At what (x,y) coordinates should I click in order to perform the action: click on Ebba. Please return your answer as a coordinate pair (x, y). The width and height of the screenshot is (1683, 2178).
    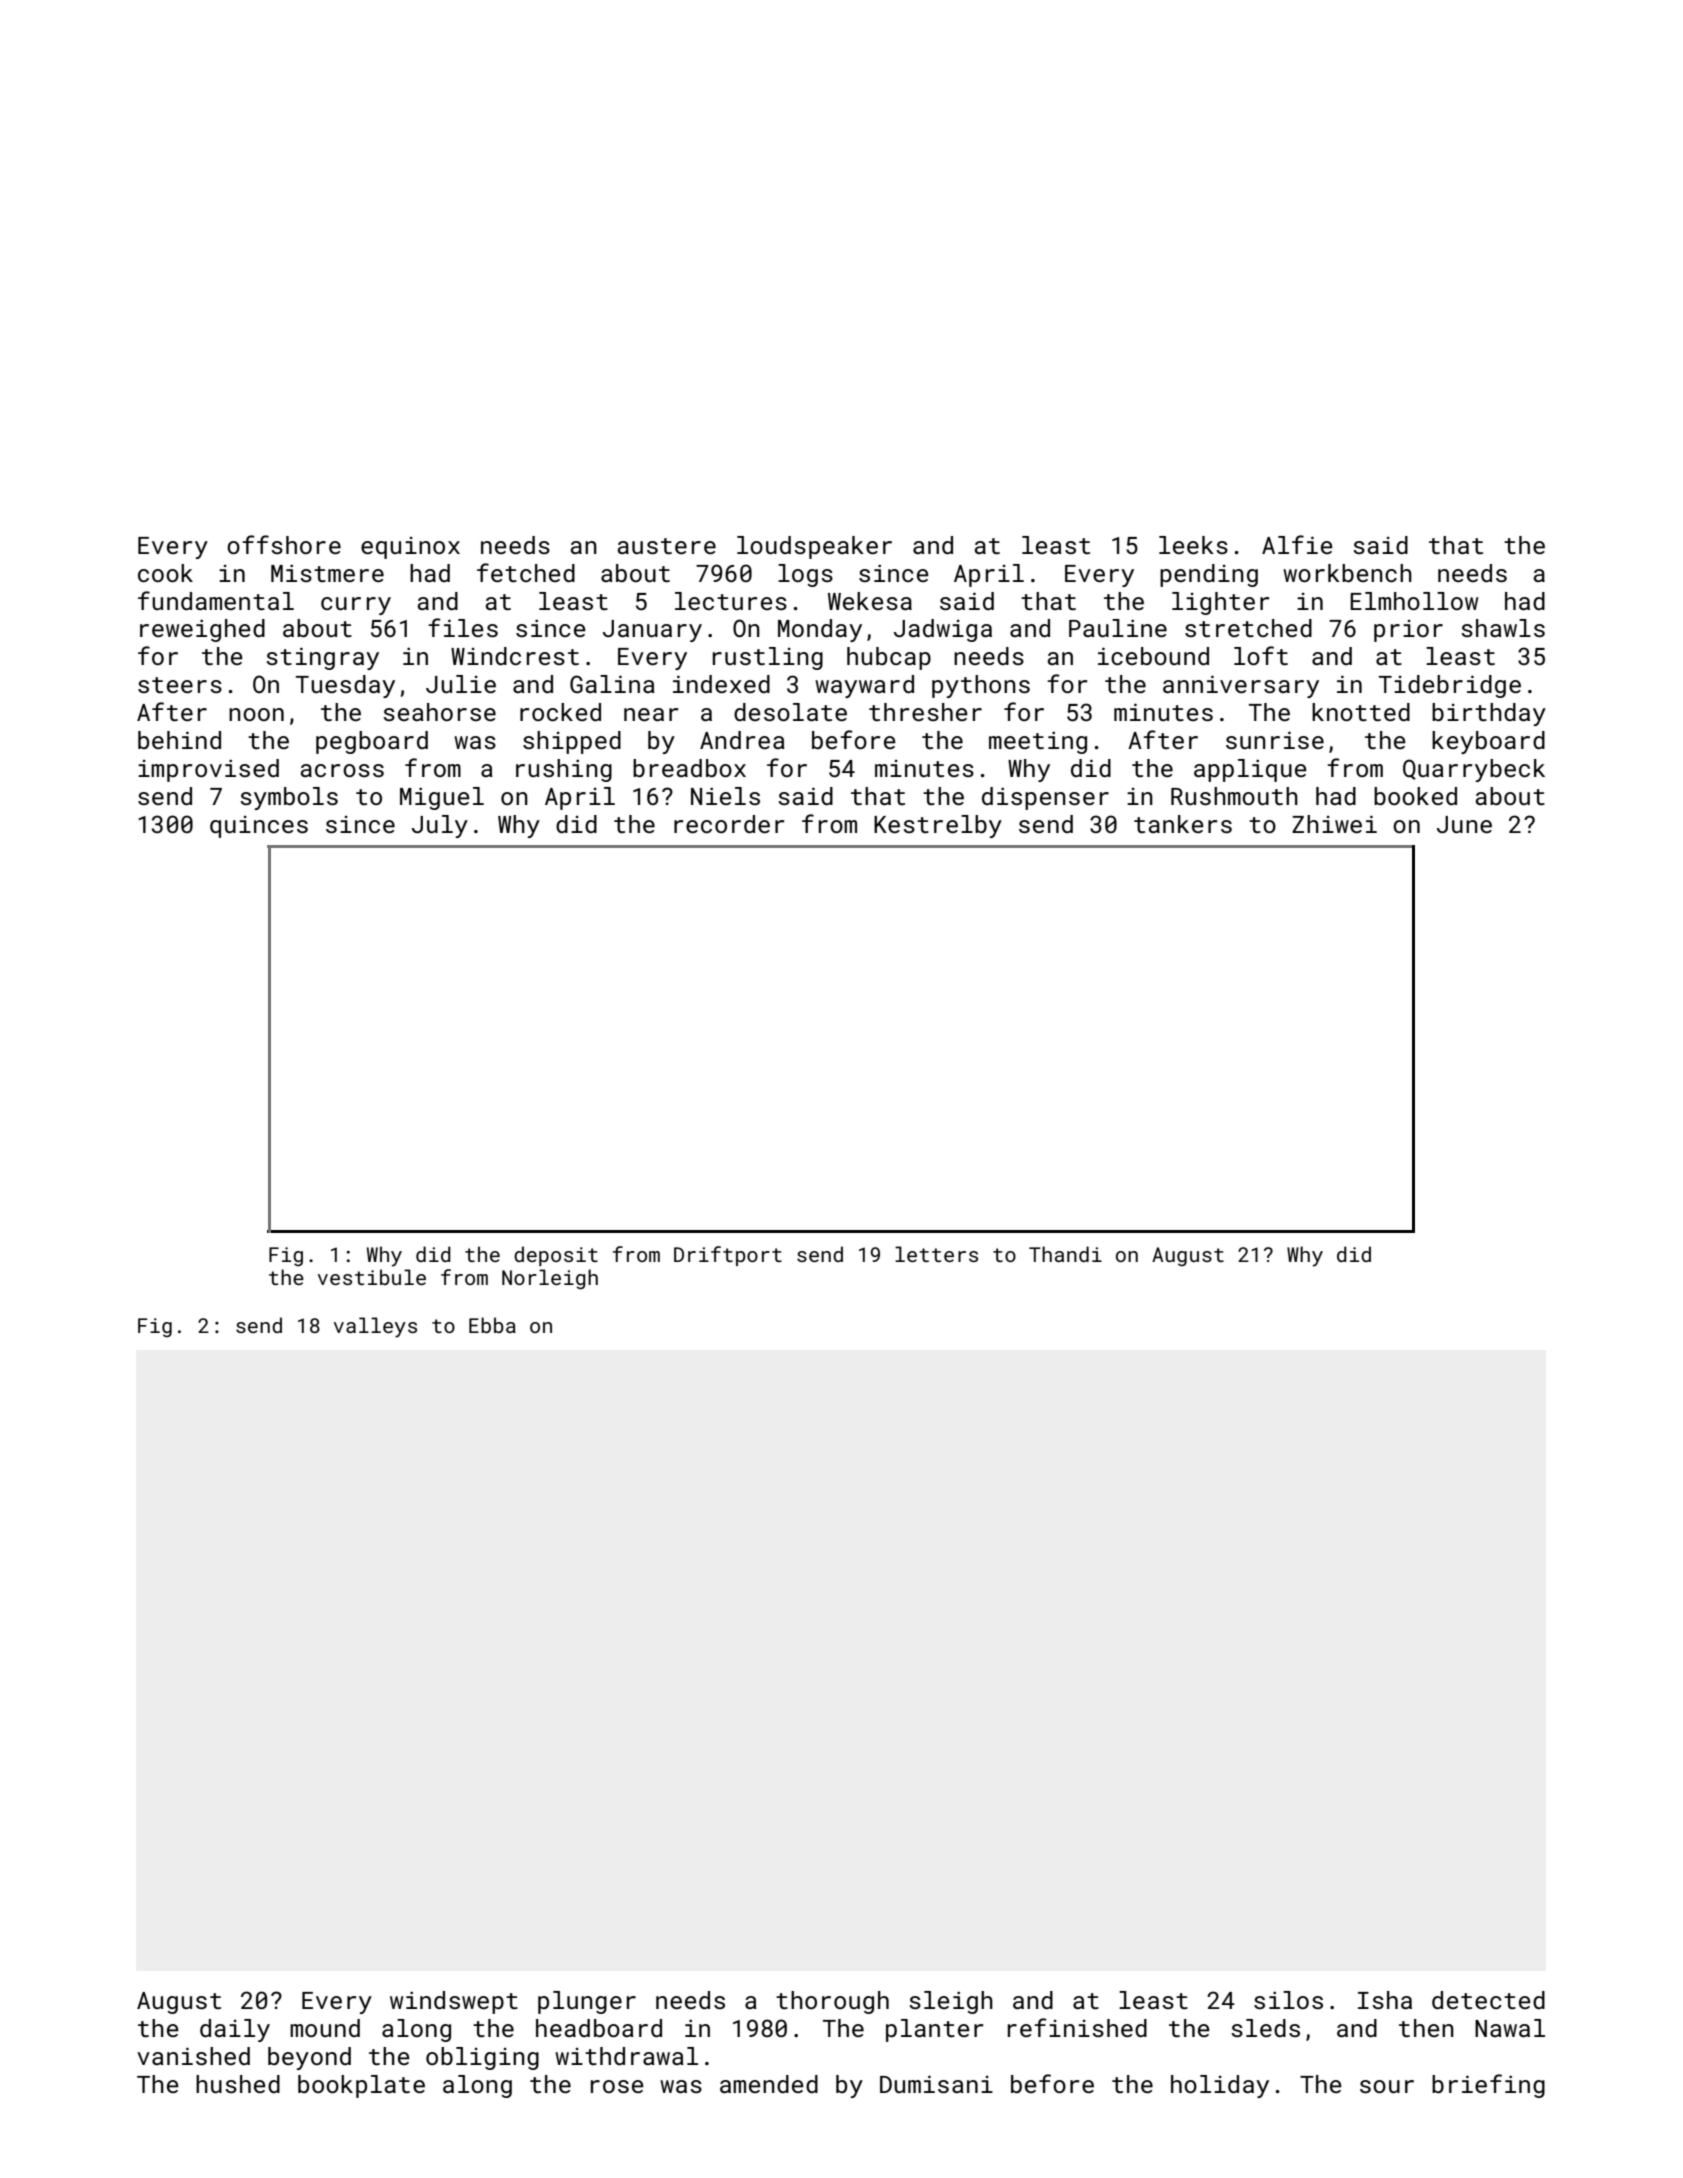
    Looking at the image, I should click on (492, 1325).
